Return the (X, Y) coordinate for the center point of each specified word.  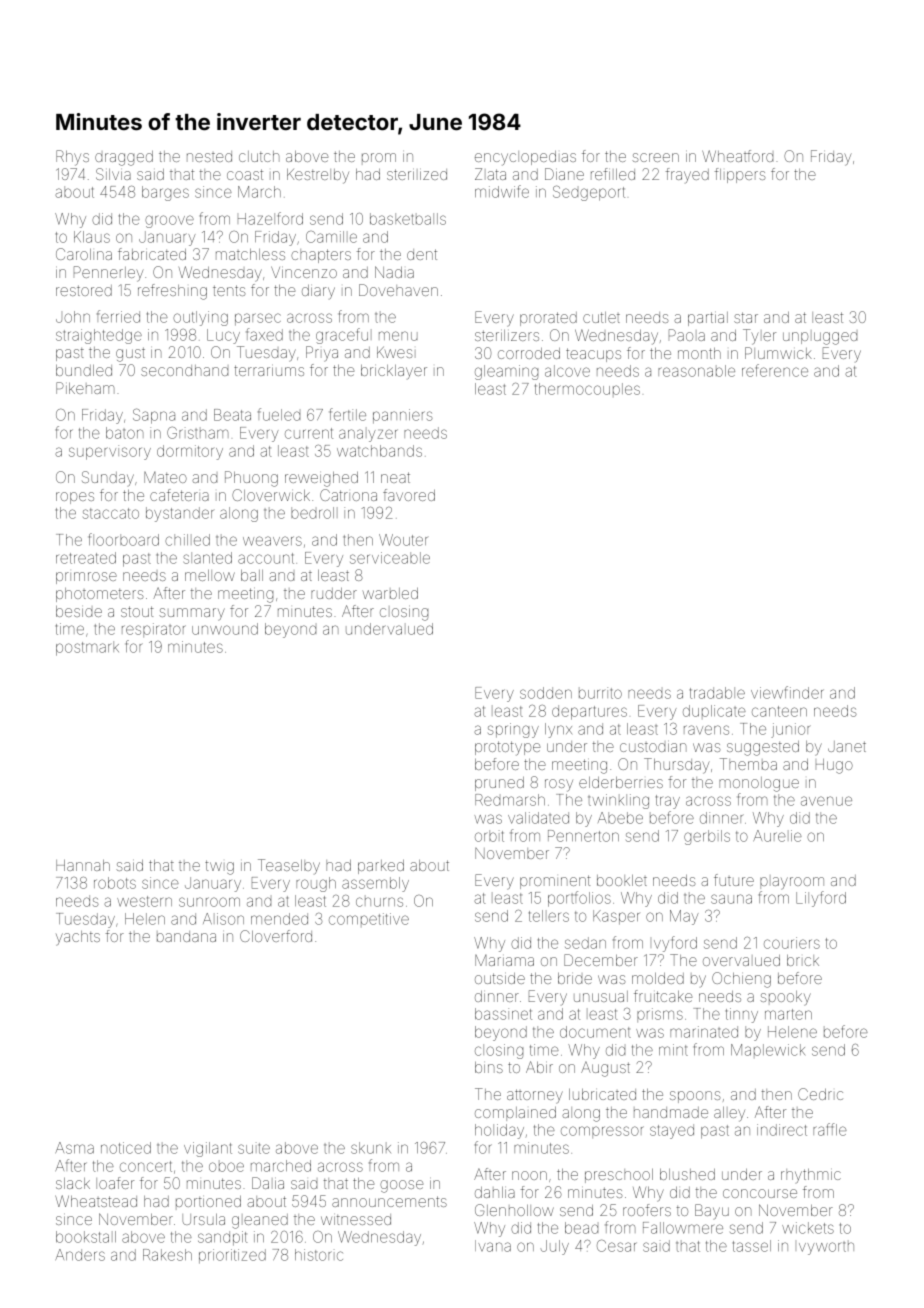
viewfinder (787, 692)
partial (708, 319)
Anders (80, 1255)
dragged (124, 158)
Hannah (83, 865)
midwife (502, 191)
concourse (760, 1193)
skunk (371, 1148)
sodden (546, 693)
